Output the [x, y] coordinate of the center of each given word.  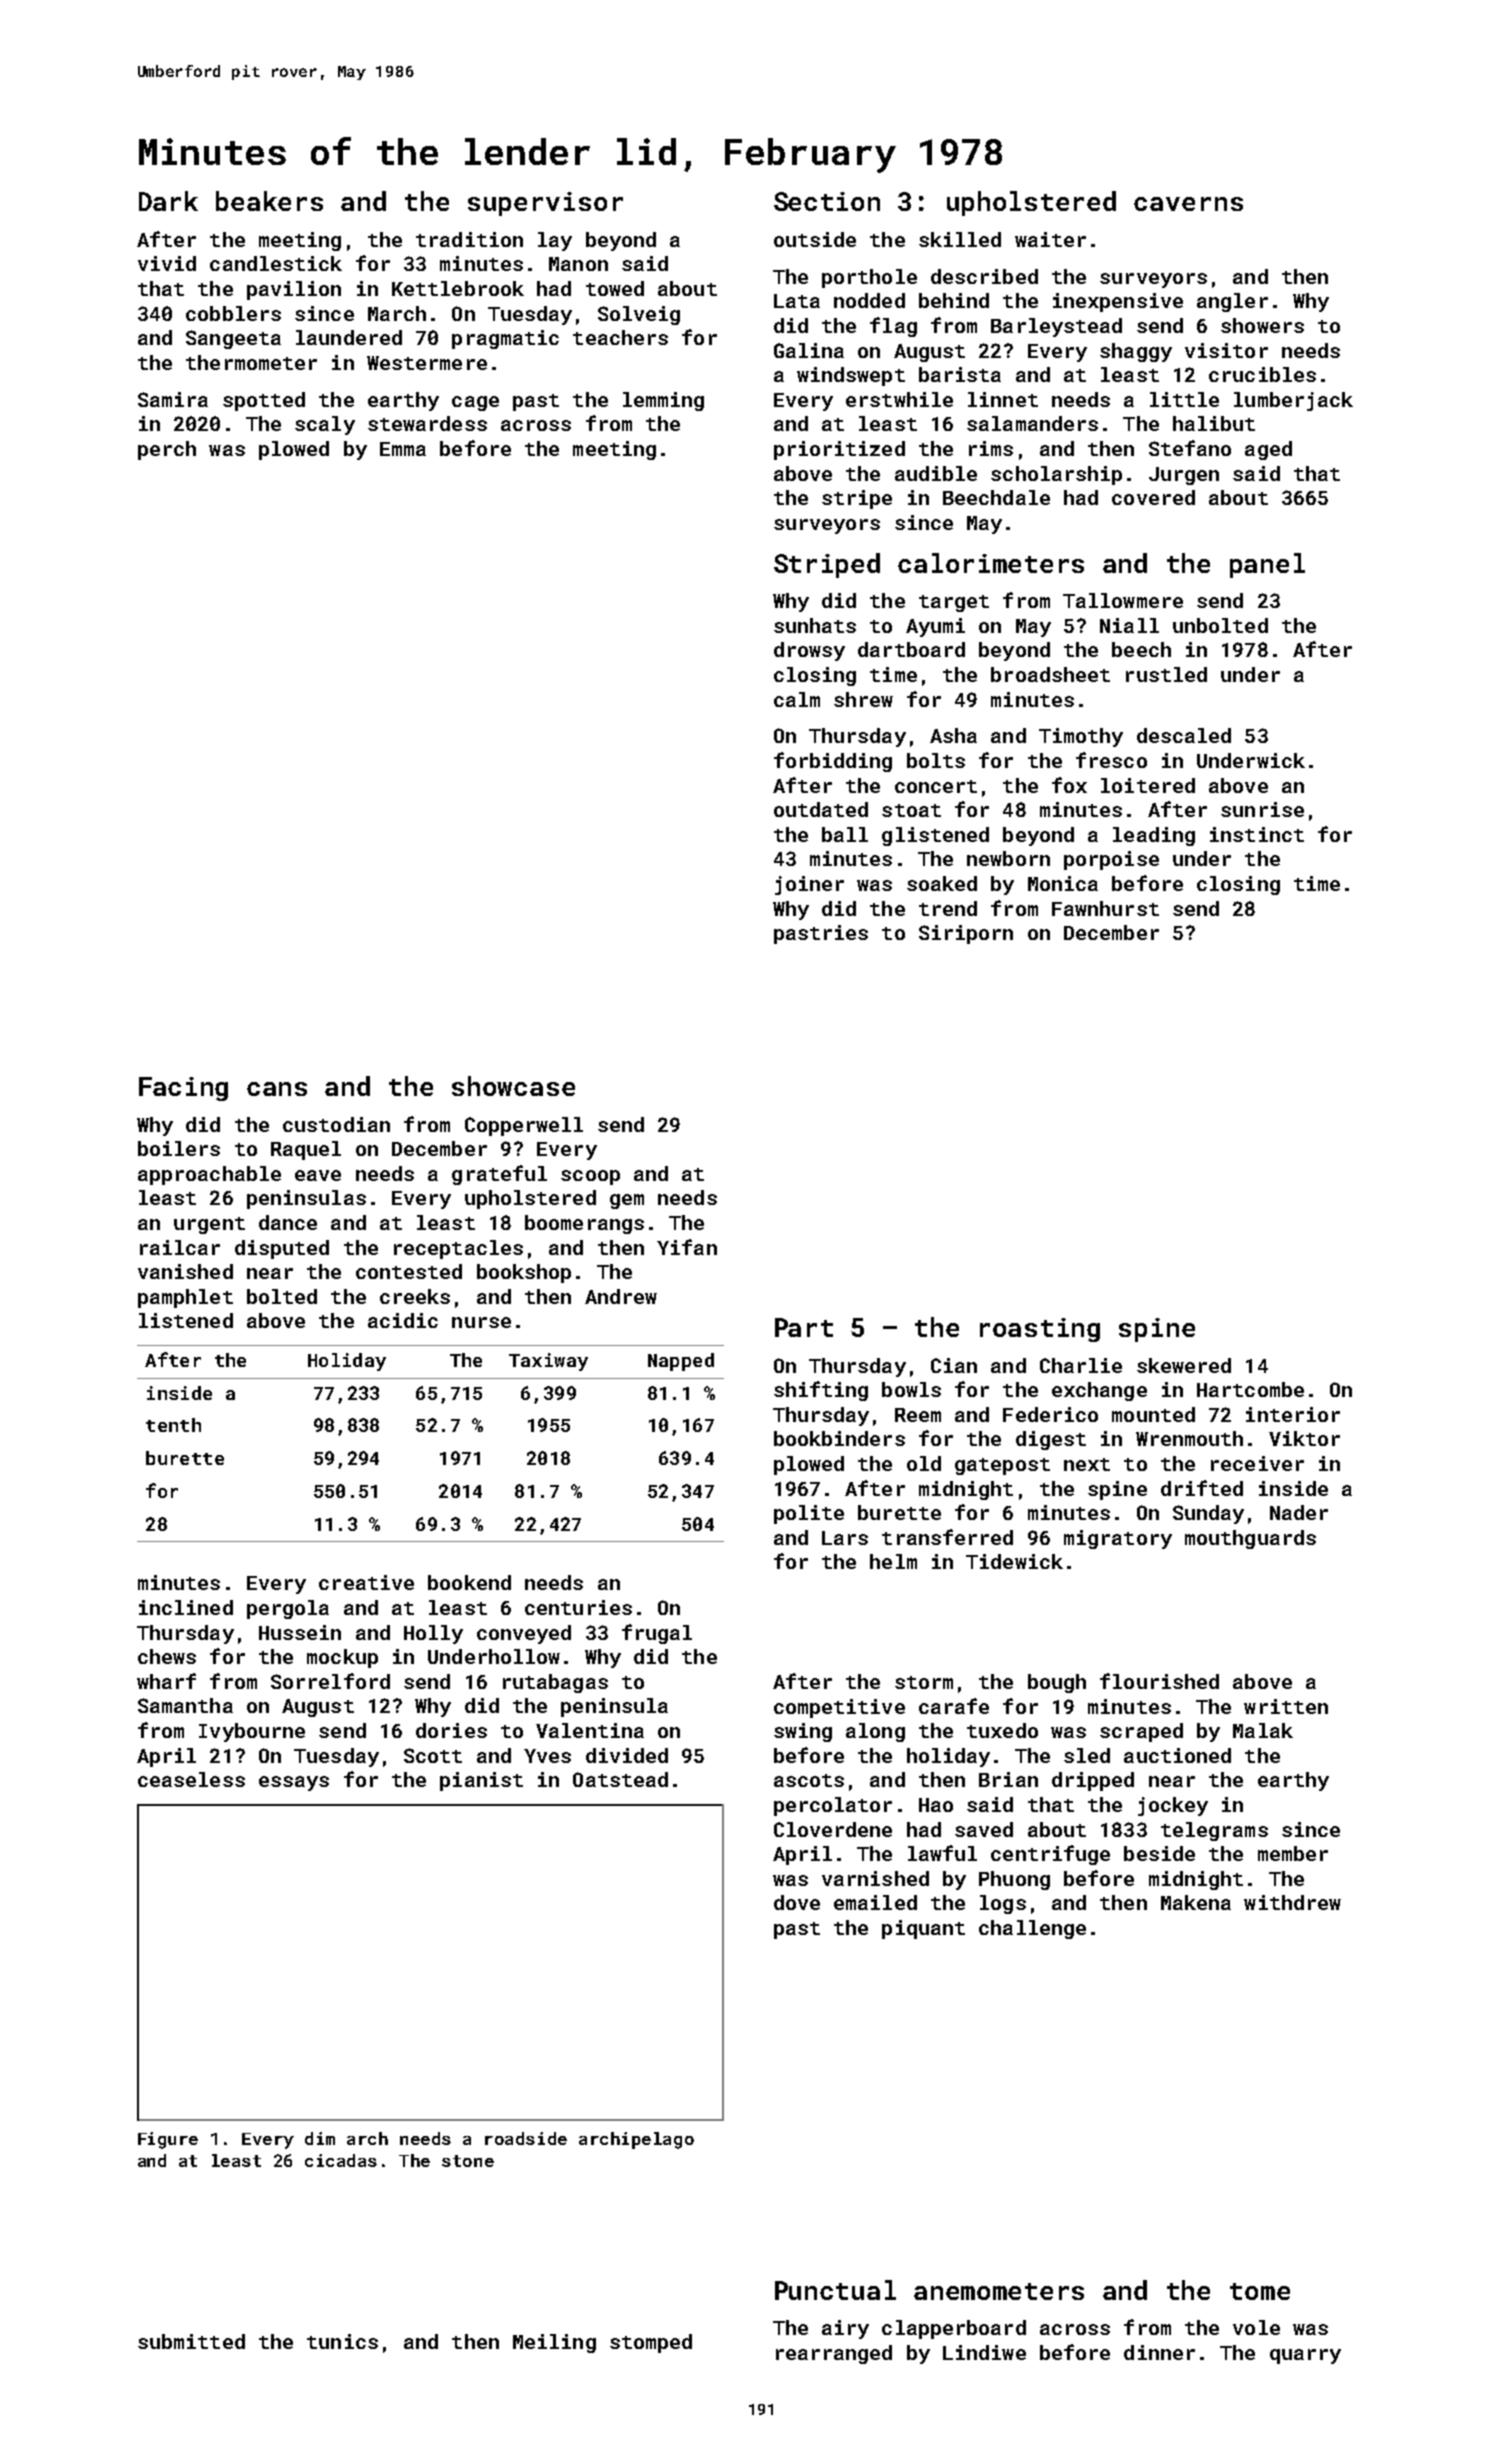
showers [1262, 325]
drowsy [809, 651]
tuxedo [1002, 1730]
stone [468, 2161]
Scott [433, 1755]
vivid [167, 263]
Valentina [590, 1730]
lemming [663, 401]
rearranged [834, 2354]
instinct [1257, 834]
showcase [513, 1086]
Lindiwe [984, 2352]
